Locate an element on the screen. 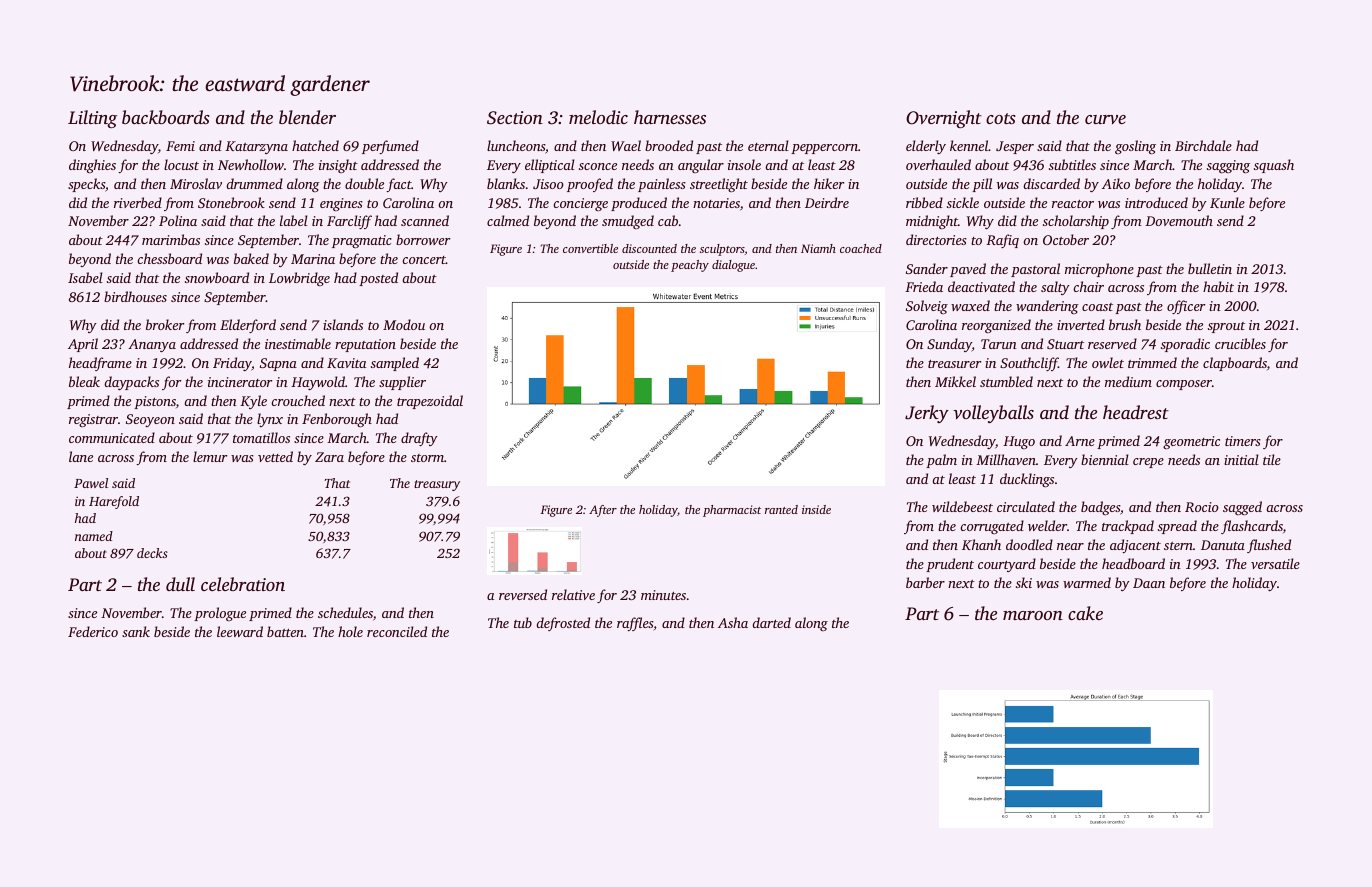 The height and width of the screenshot is (887, 1372). ducklings is located at coordinates (1027, 480).
